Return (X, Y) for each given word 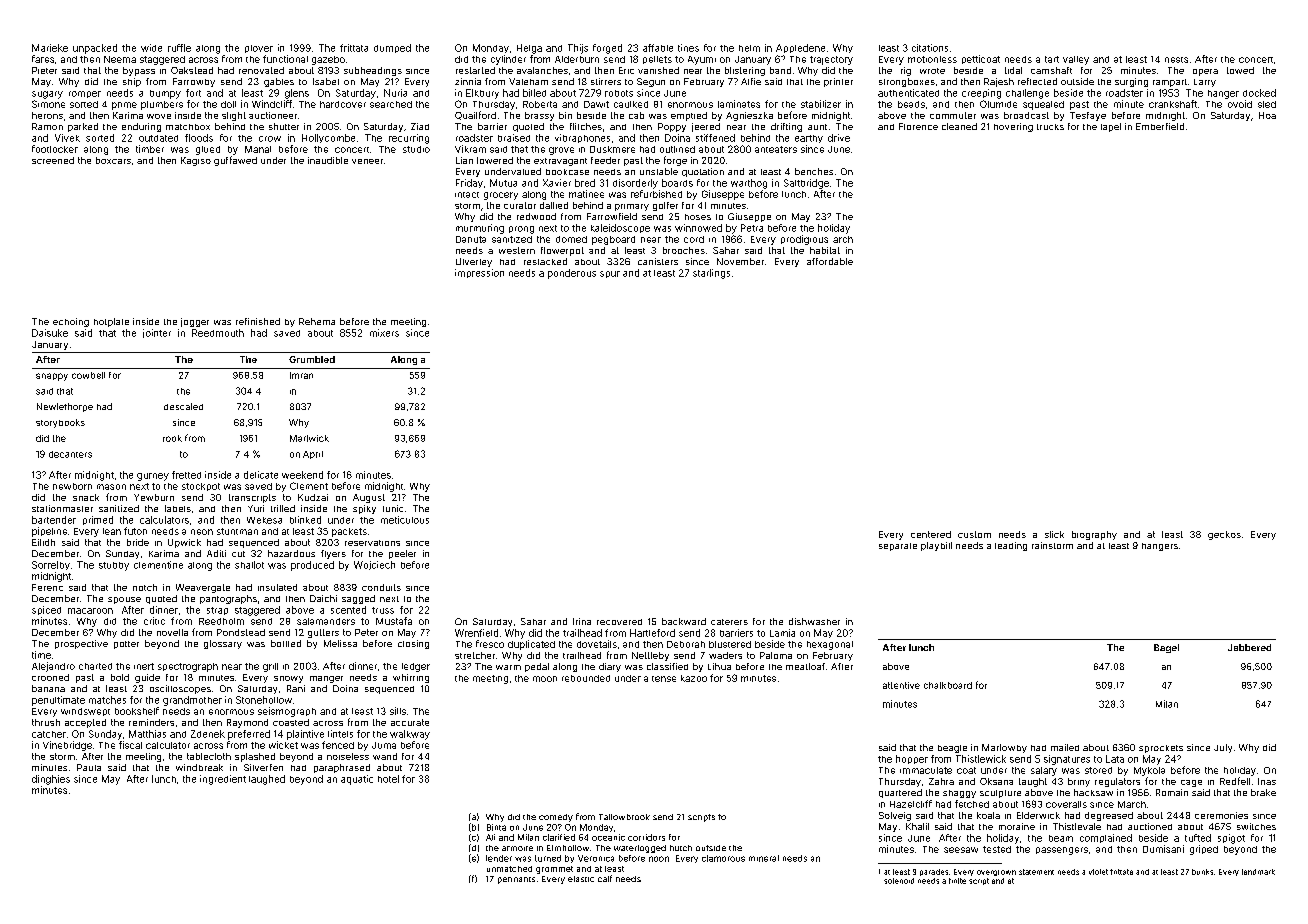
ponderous (572, 274)
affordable (830, 261)
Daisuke (50, 333)
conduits (381, 587)
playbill (936, 546)
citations (930, 48)
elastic (581, 879)
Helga (529, 49)
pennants (516, 880)
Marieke (50, 48)
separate (898, 547)
